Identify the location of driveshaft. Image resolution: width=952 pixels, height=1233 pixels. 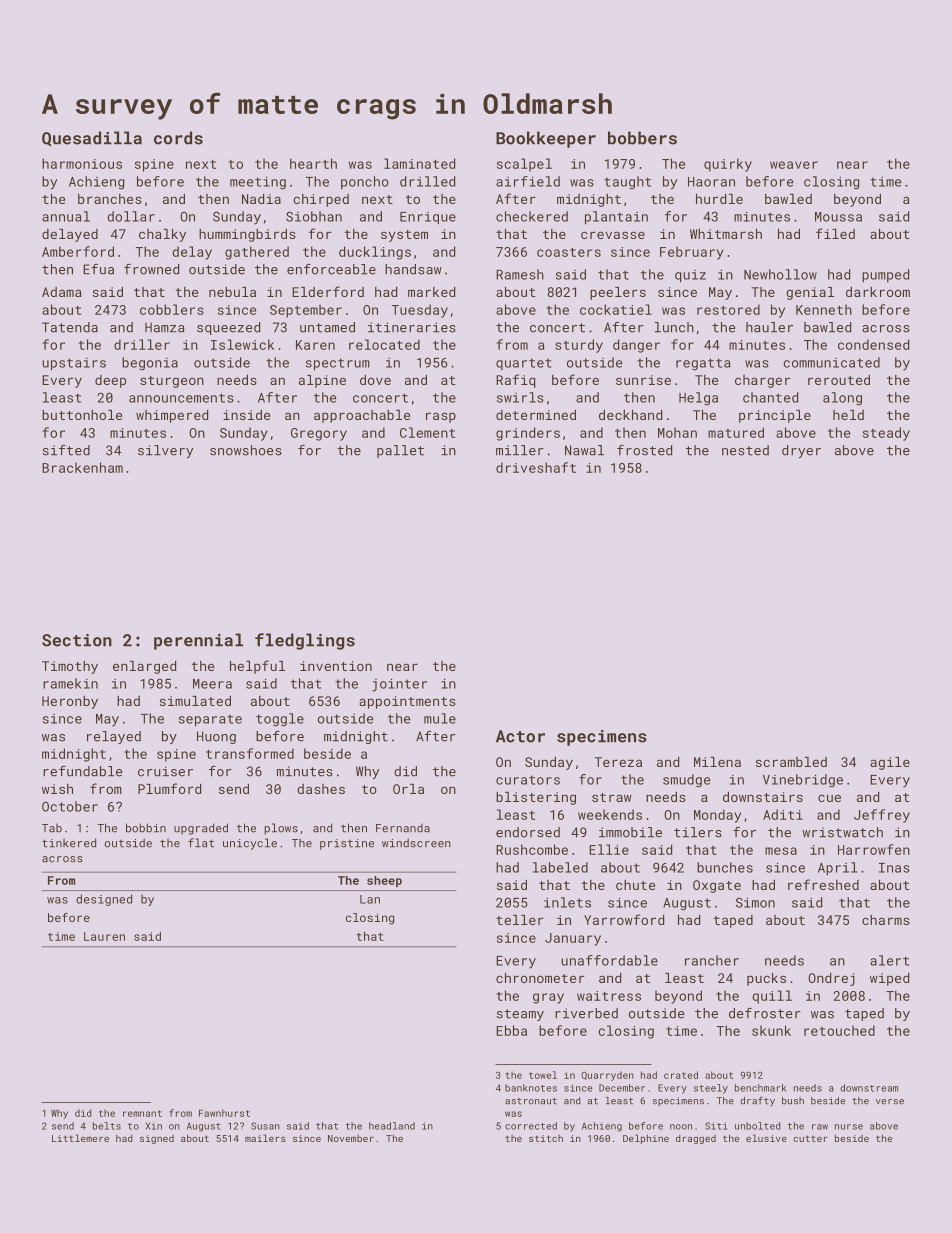
(536, 467).
